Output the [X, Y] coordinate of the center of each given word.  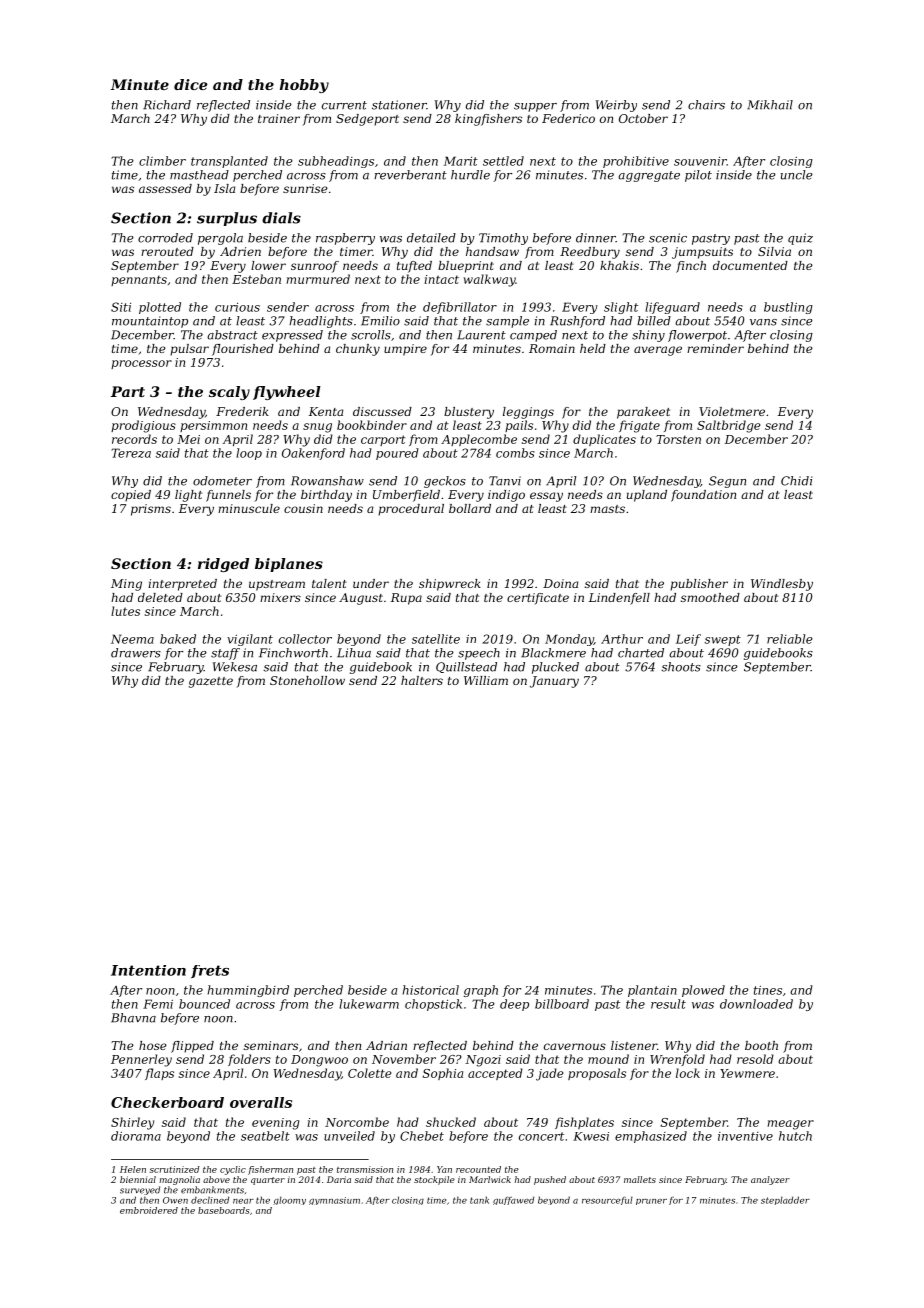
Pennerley [141, 1060]
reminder [715, 348]
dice [191, 84]
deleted [160, 597]
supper [535, 107]
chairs [706, 105]
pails [519, 426]
